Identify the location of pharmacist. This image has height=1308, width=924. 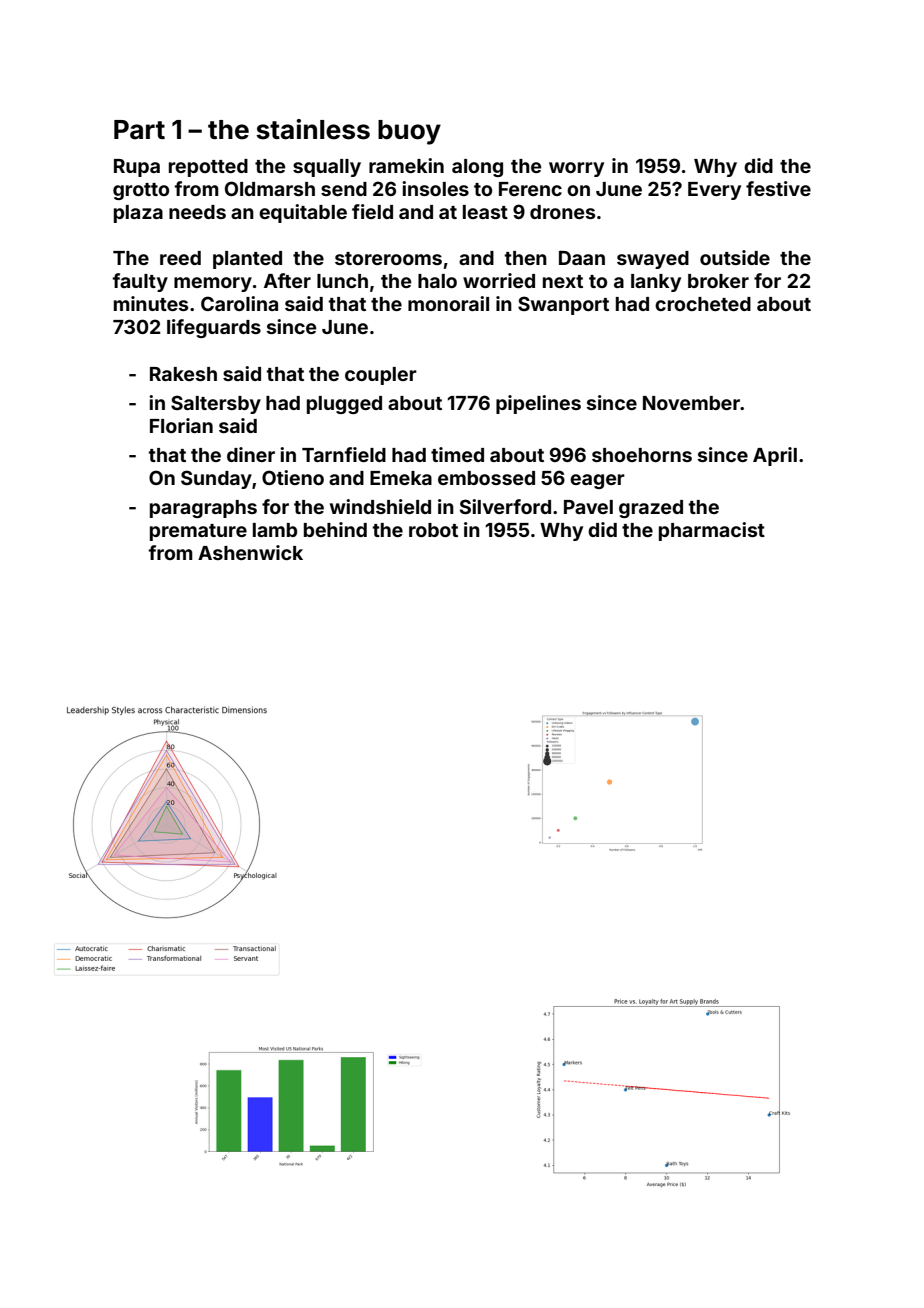
(712, 531).
